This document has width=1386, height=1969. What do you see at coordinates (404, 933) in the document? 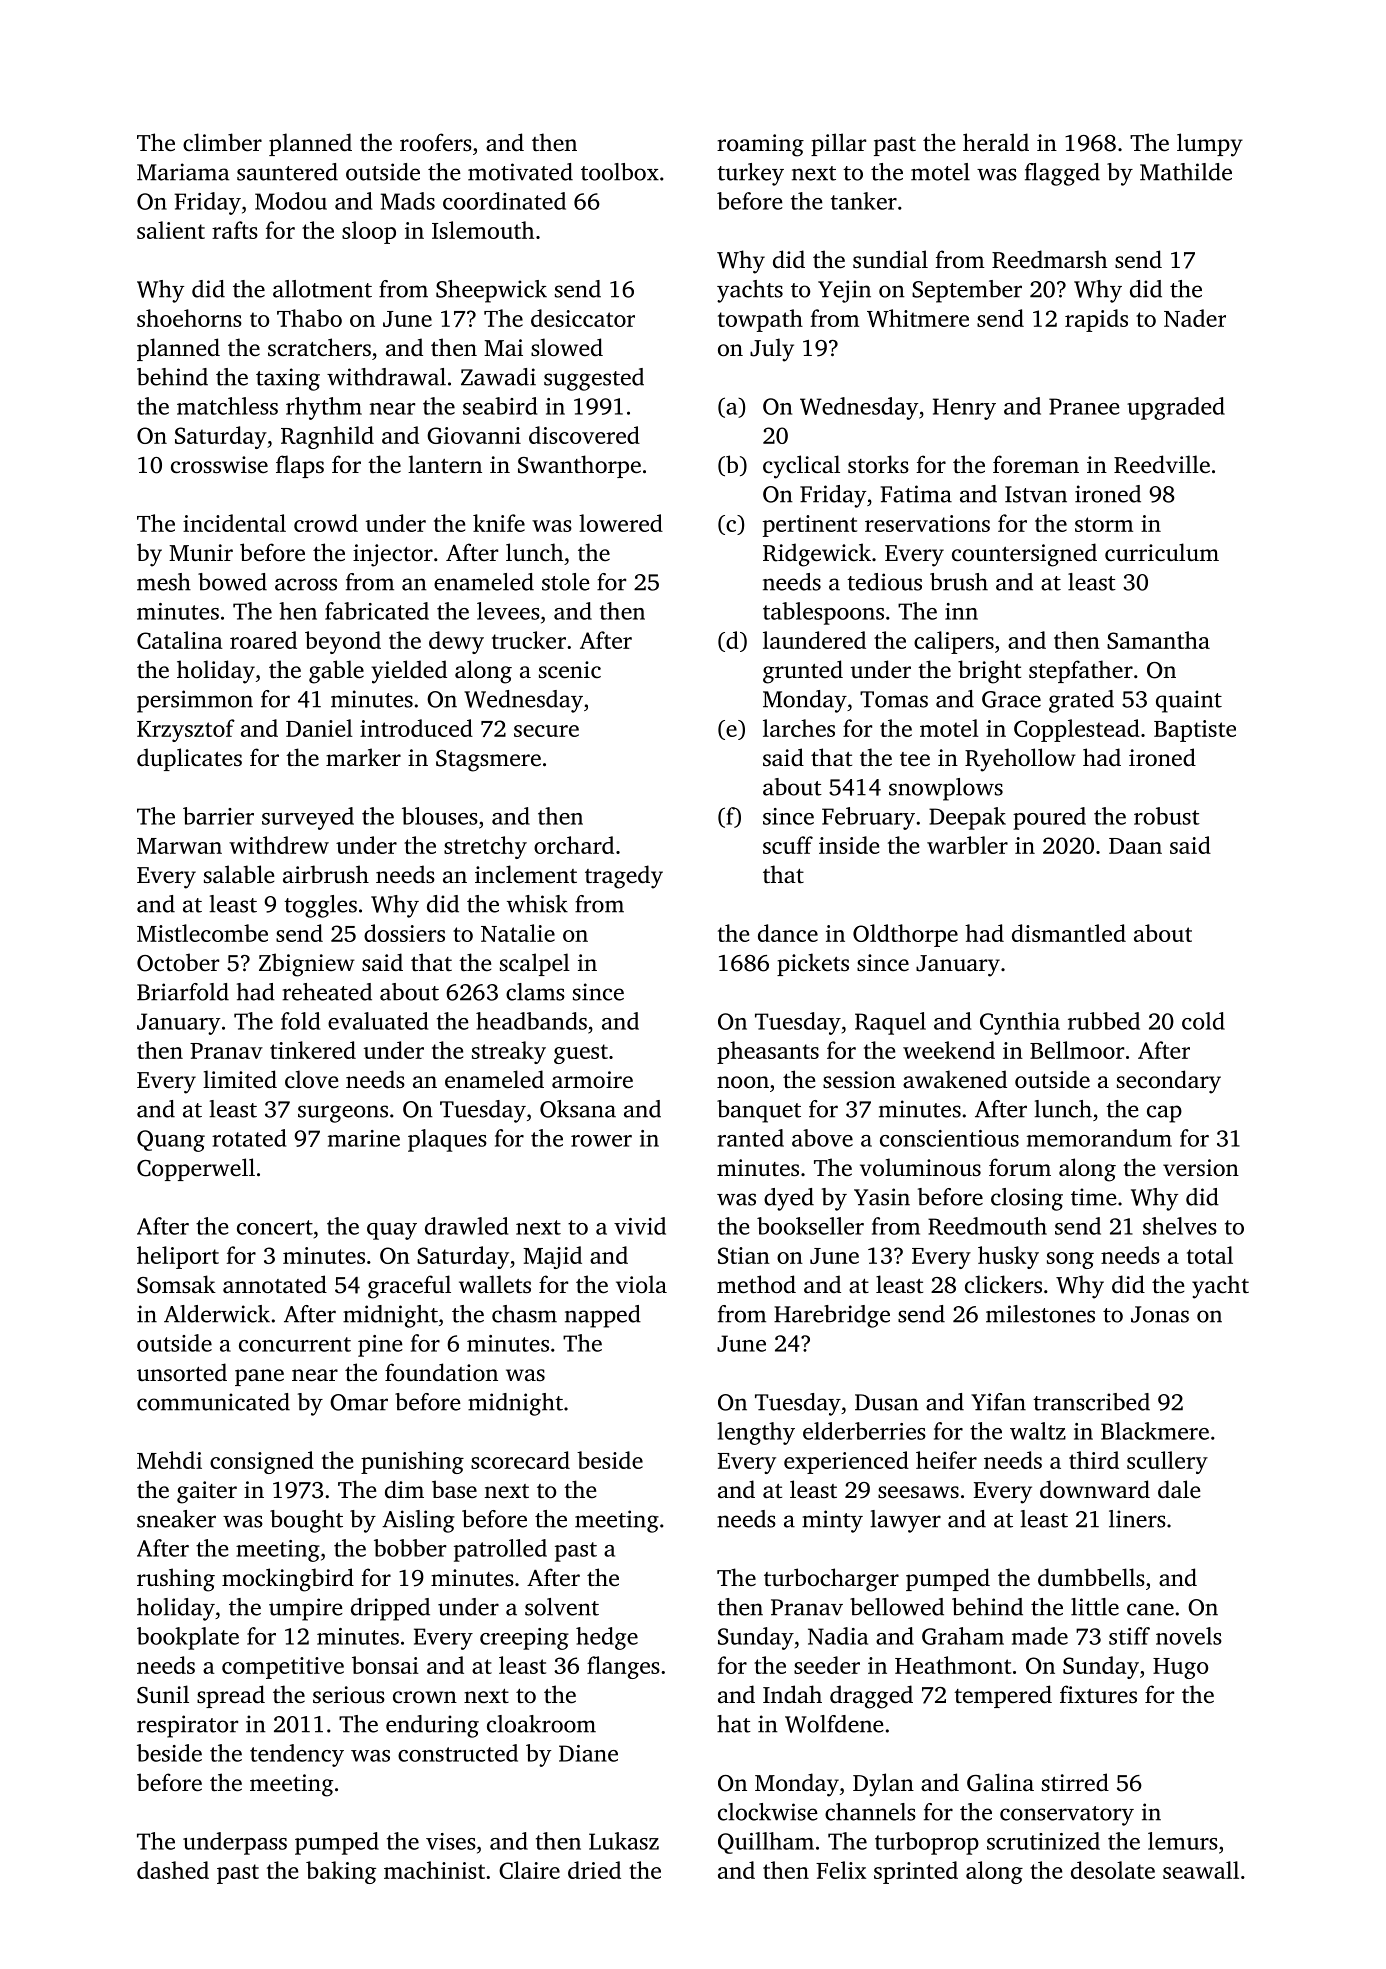
I see `dossiers` at bounding box center [404, 933].
